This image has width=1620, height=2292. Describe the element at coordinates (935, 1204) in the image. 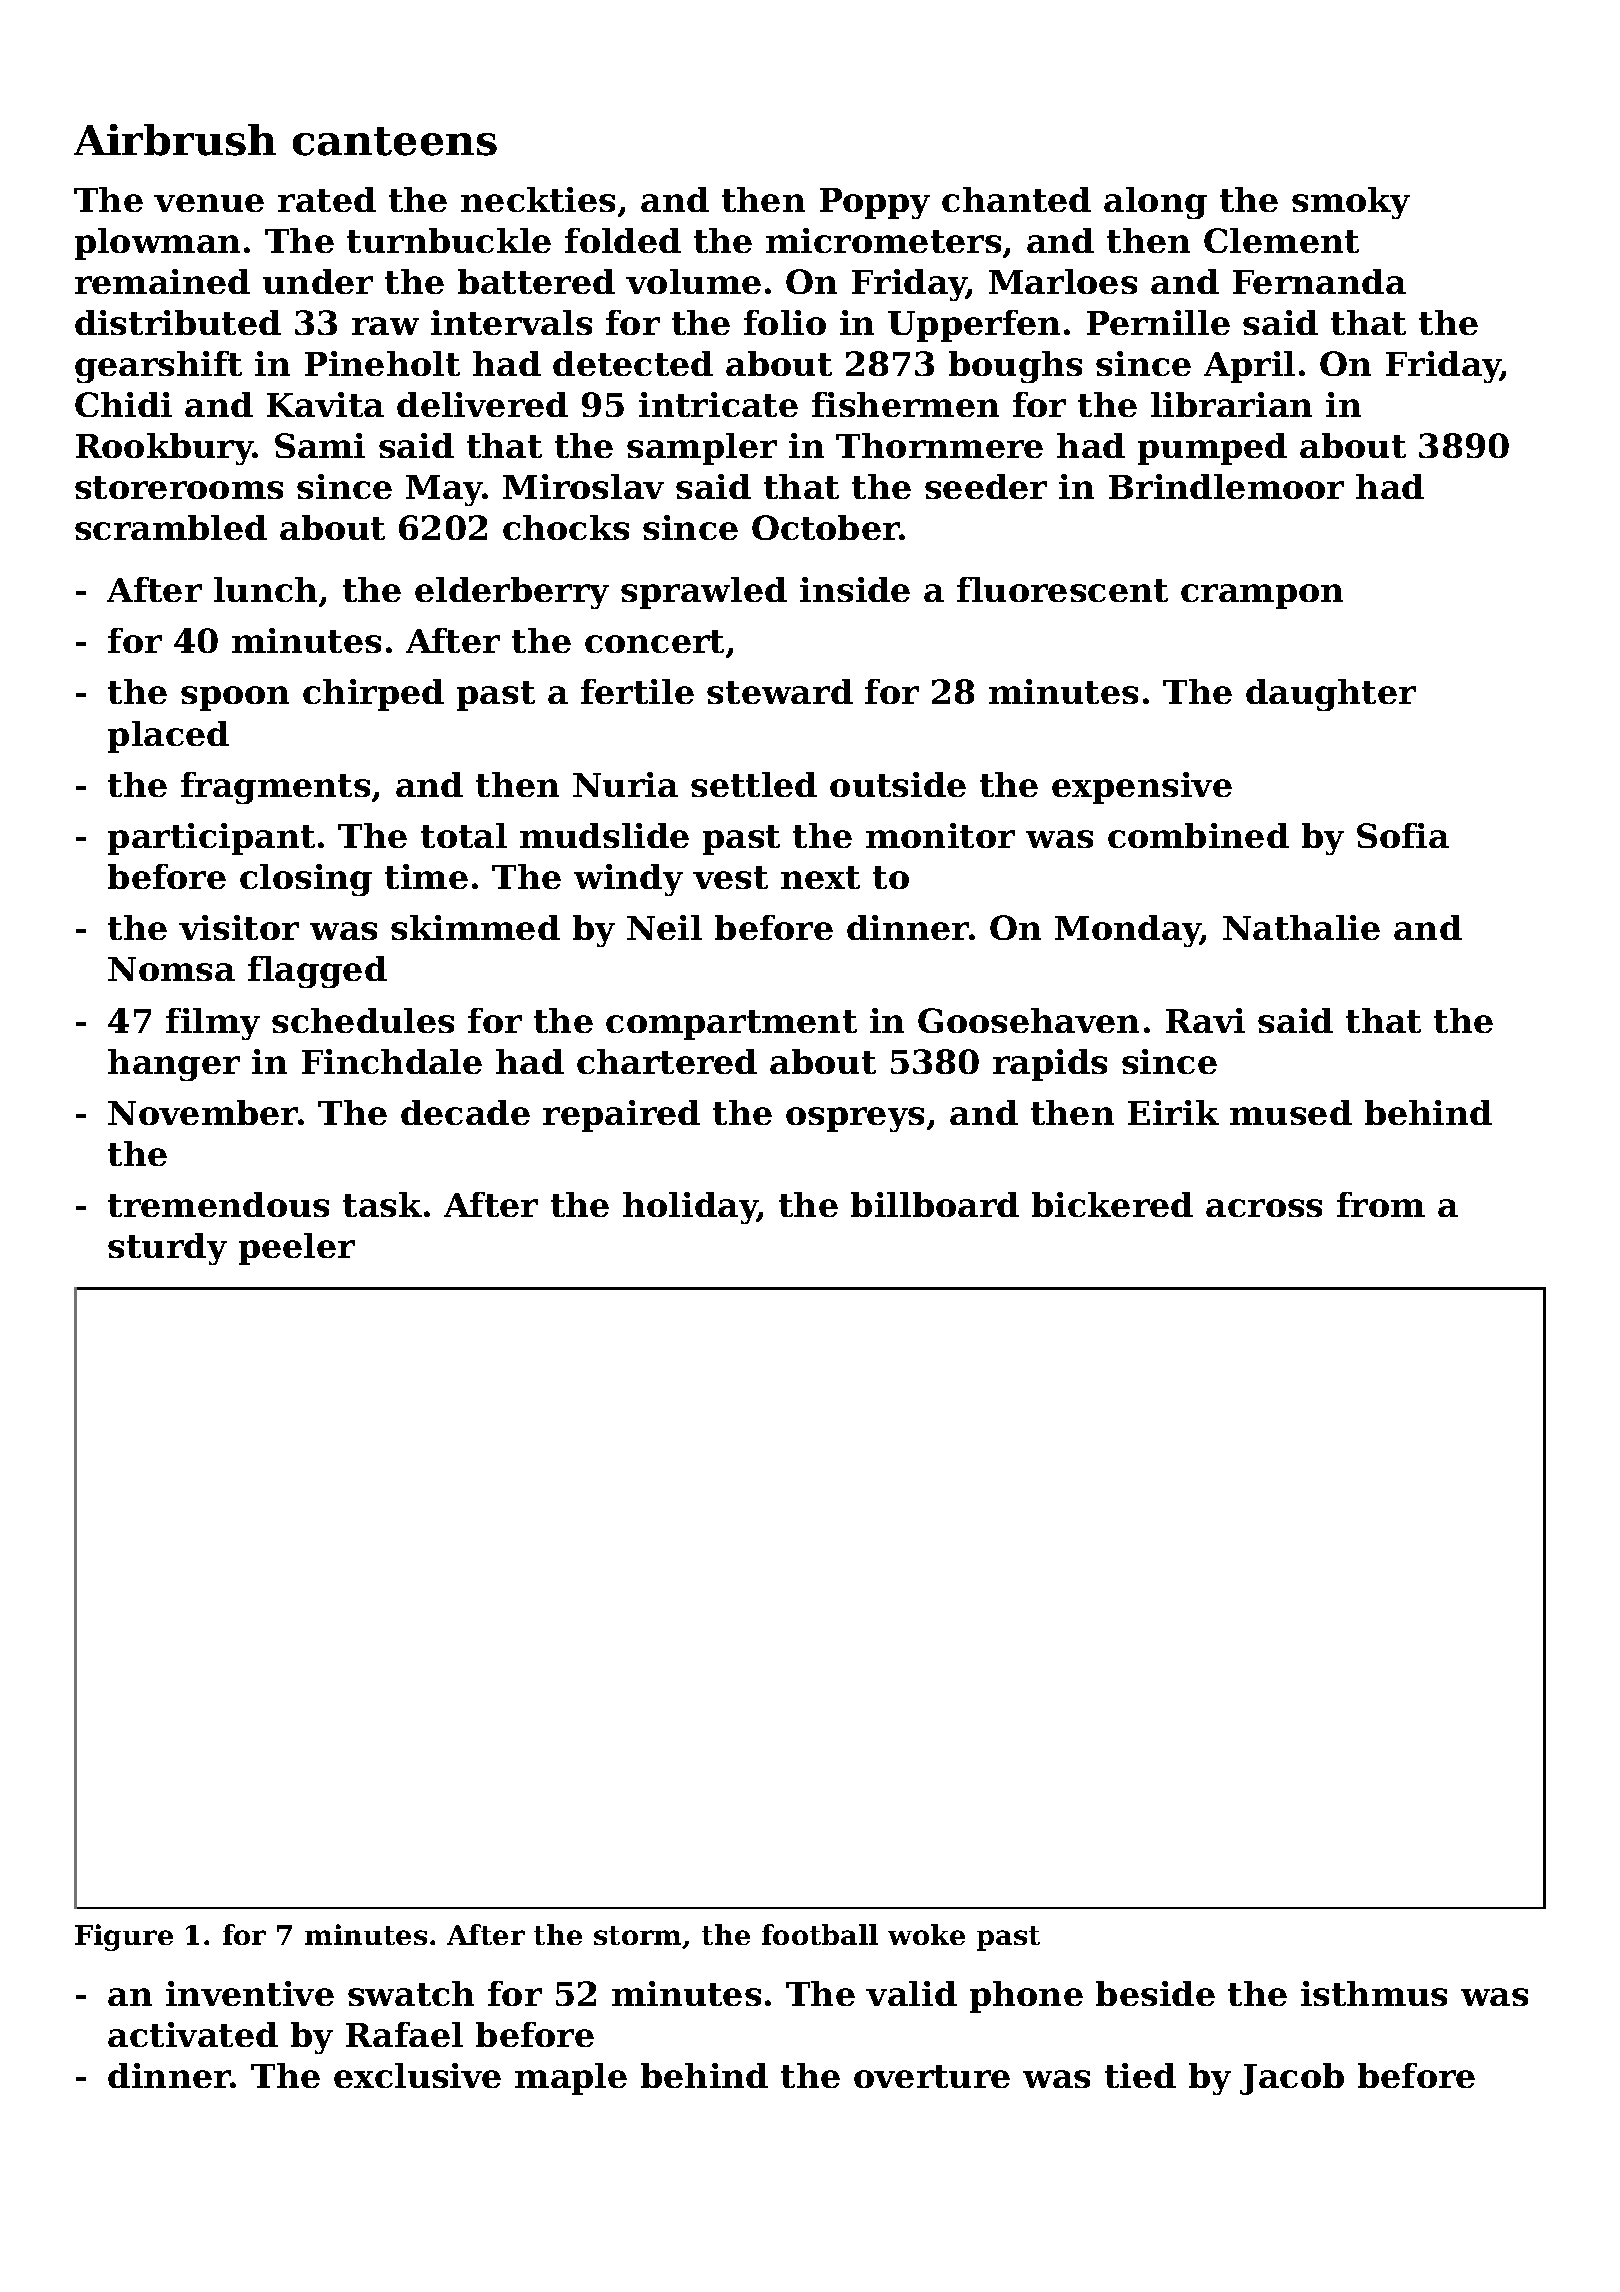

I see `billboard` at that location.
